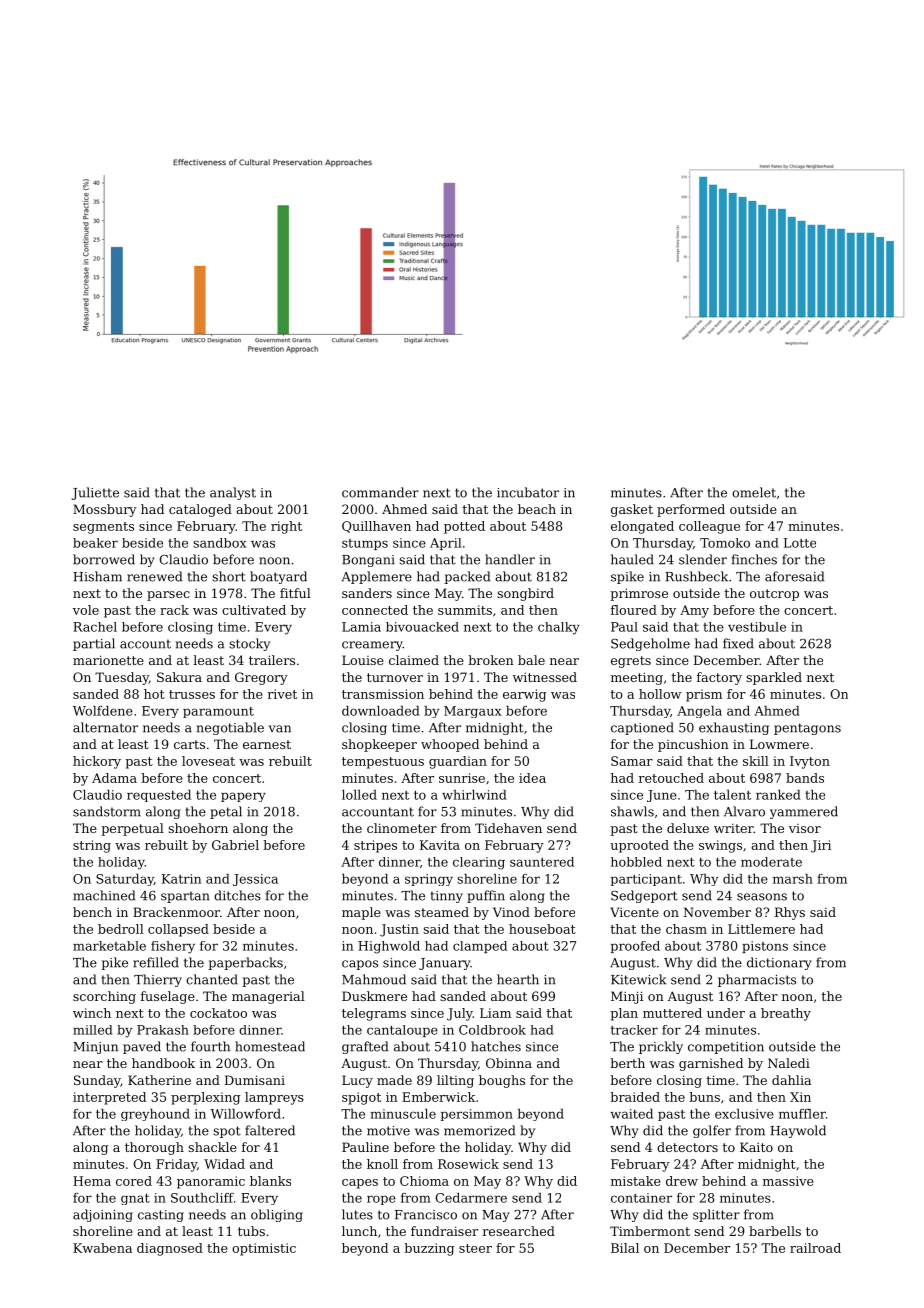  I want to click on buzzing, so click(429, 1249).
